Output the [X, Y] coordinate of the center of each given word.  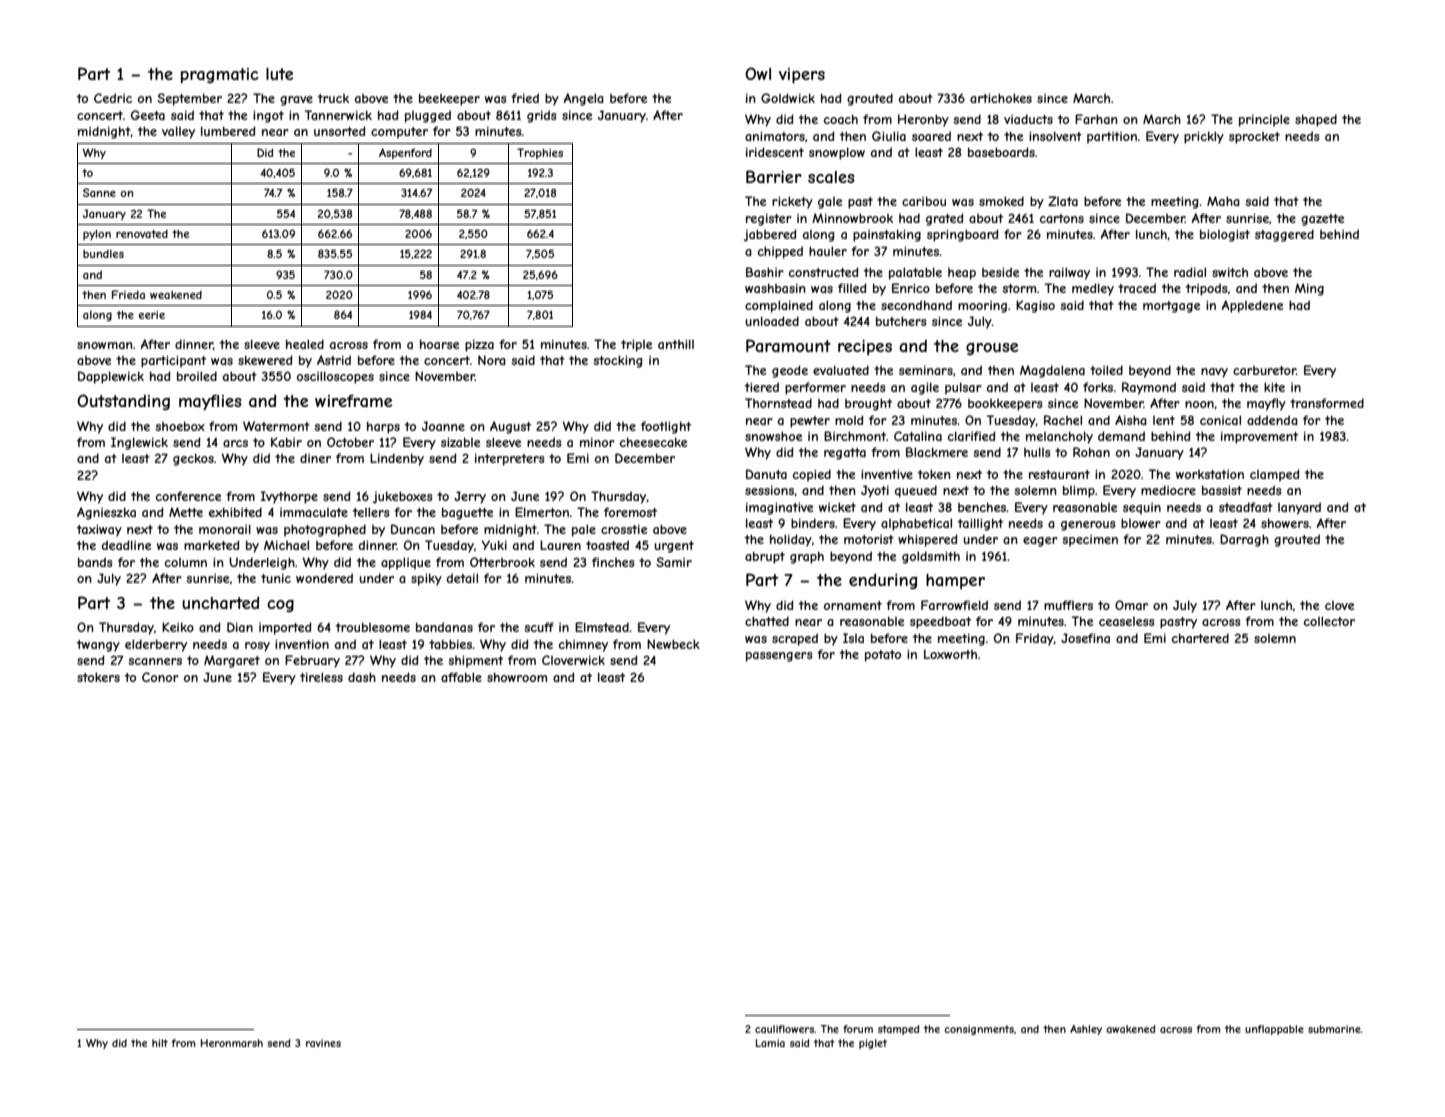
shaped [1316, 120]
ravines [323, 1043]
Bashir [765, 272]
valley [178, 132]
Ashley [1086, 1030]
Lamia [770, 1043]
